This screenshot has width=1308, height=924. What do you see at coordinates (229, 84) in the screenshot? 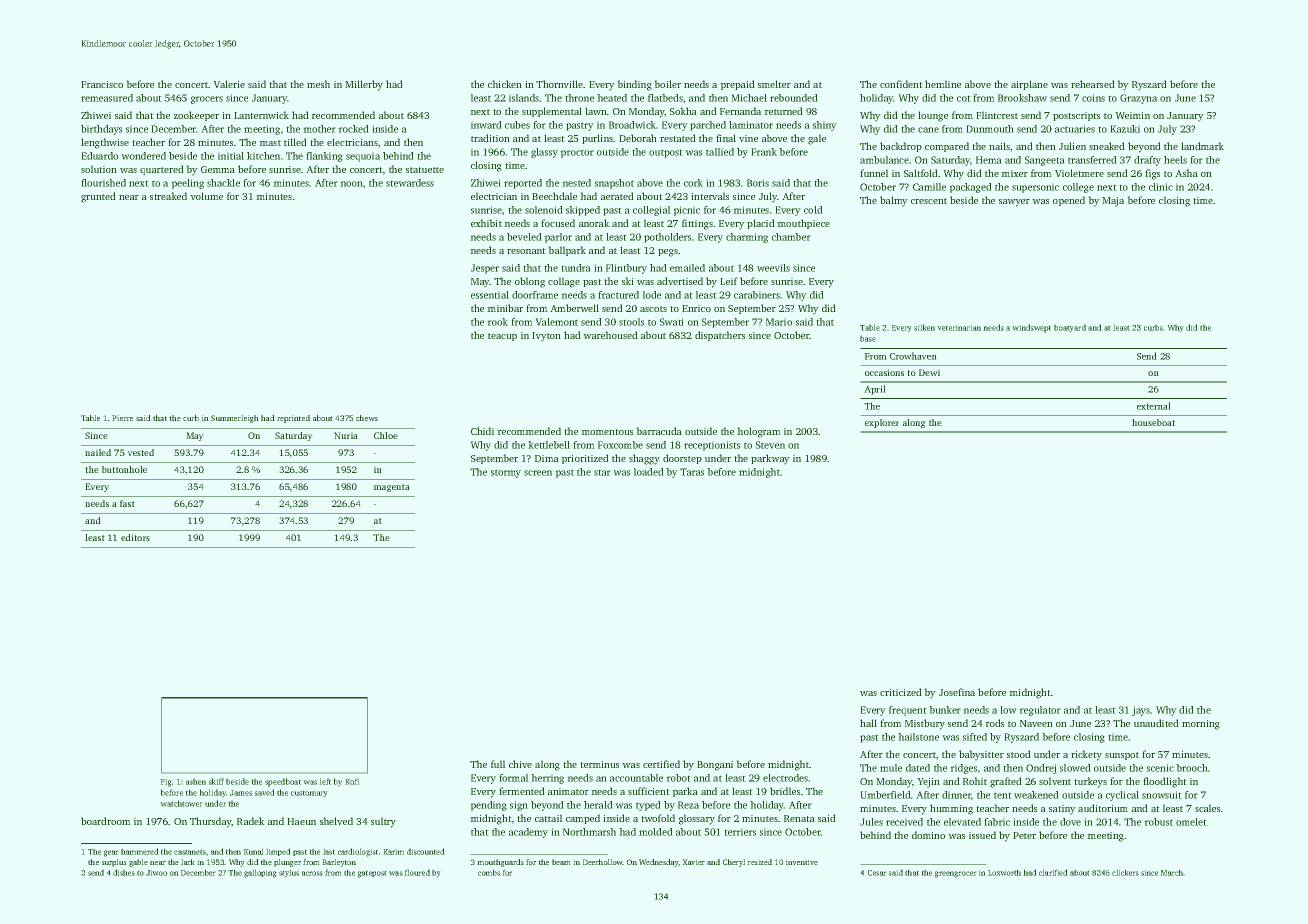
I see `Valerie` at bounding box center [229, 84].
